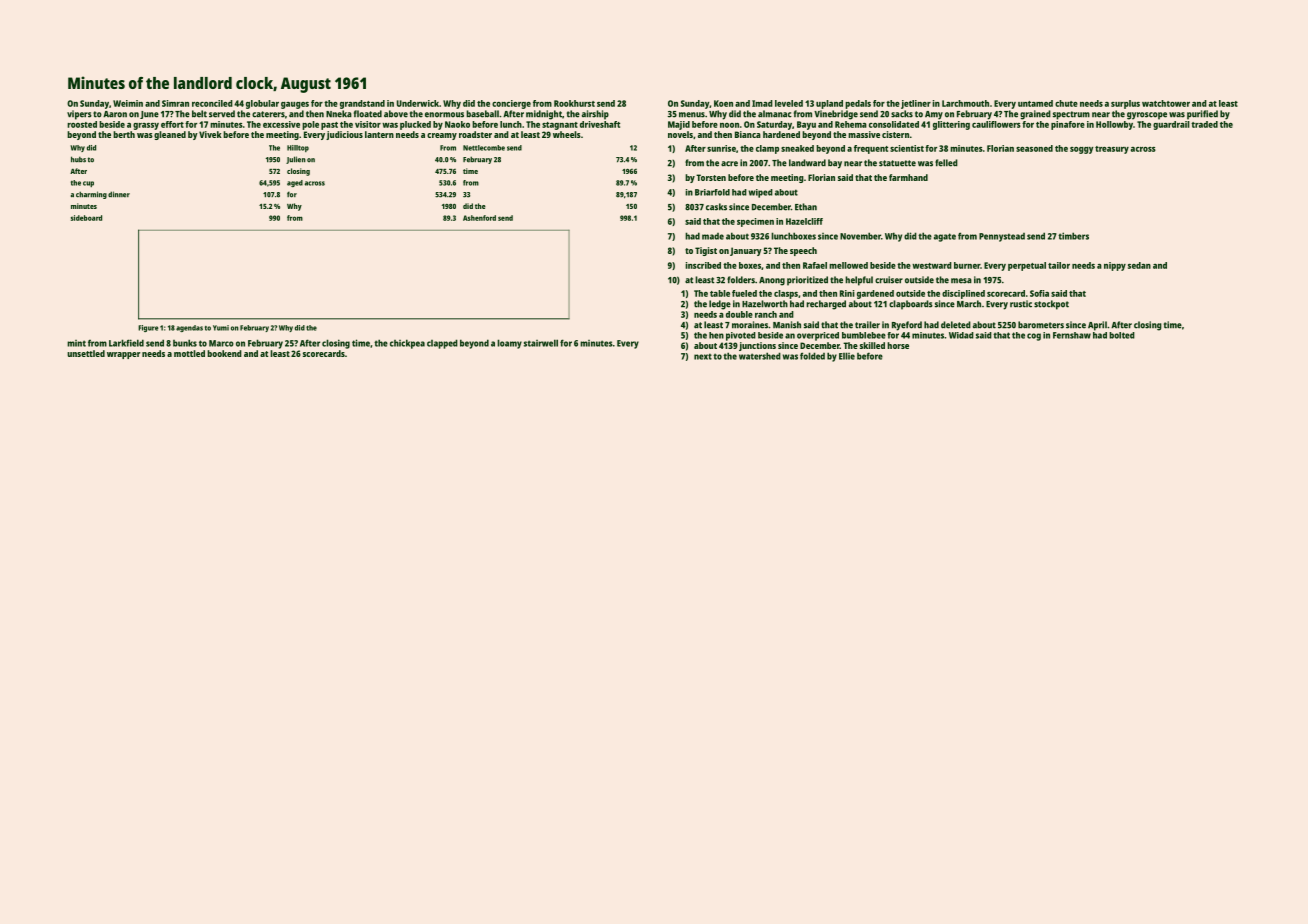 Image resolution: width=1308 pixels, height=924 pixels. Describe the element at coordinates (1139, 265) in the screenshot. I see `sedan` at that location.
